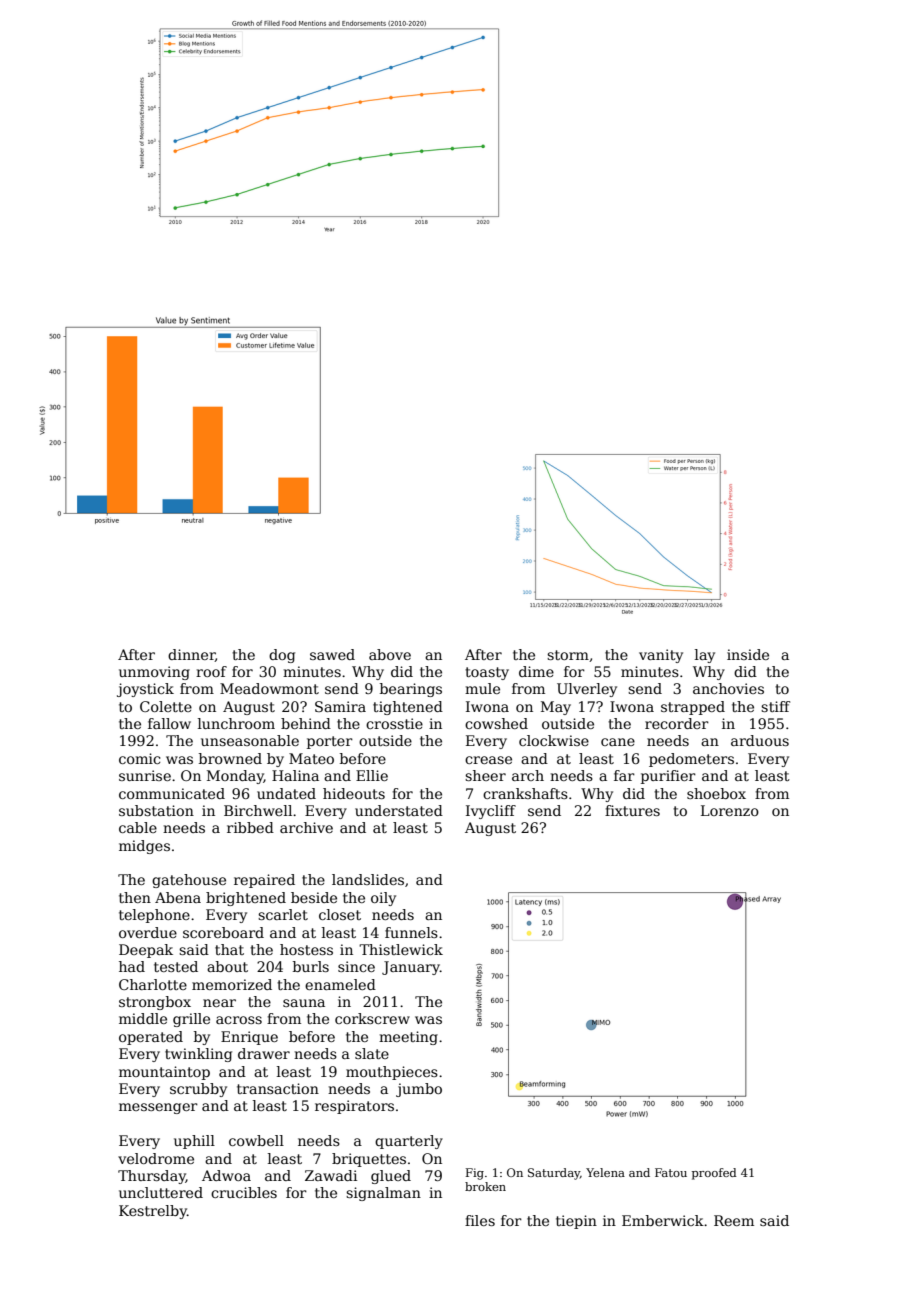 Image resolution: width=908 pixels, height=1316 pixels. I want to click on midges, so click(144, 847).
